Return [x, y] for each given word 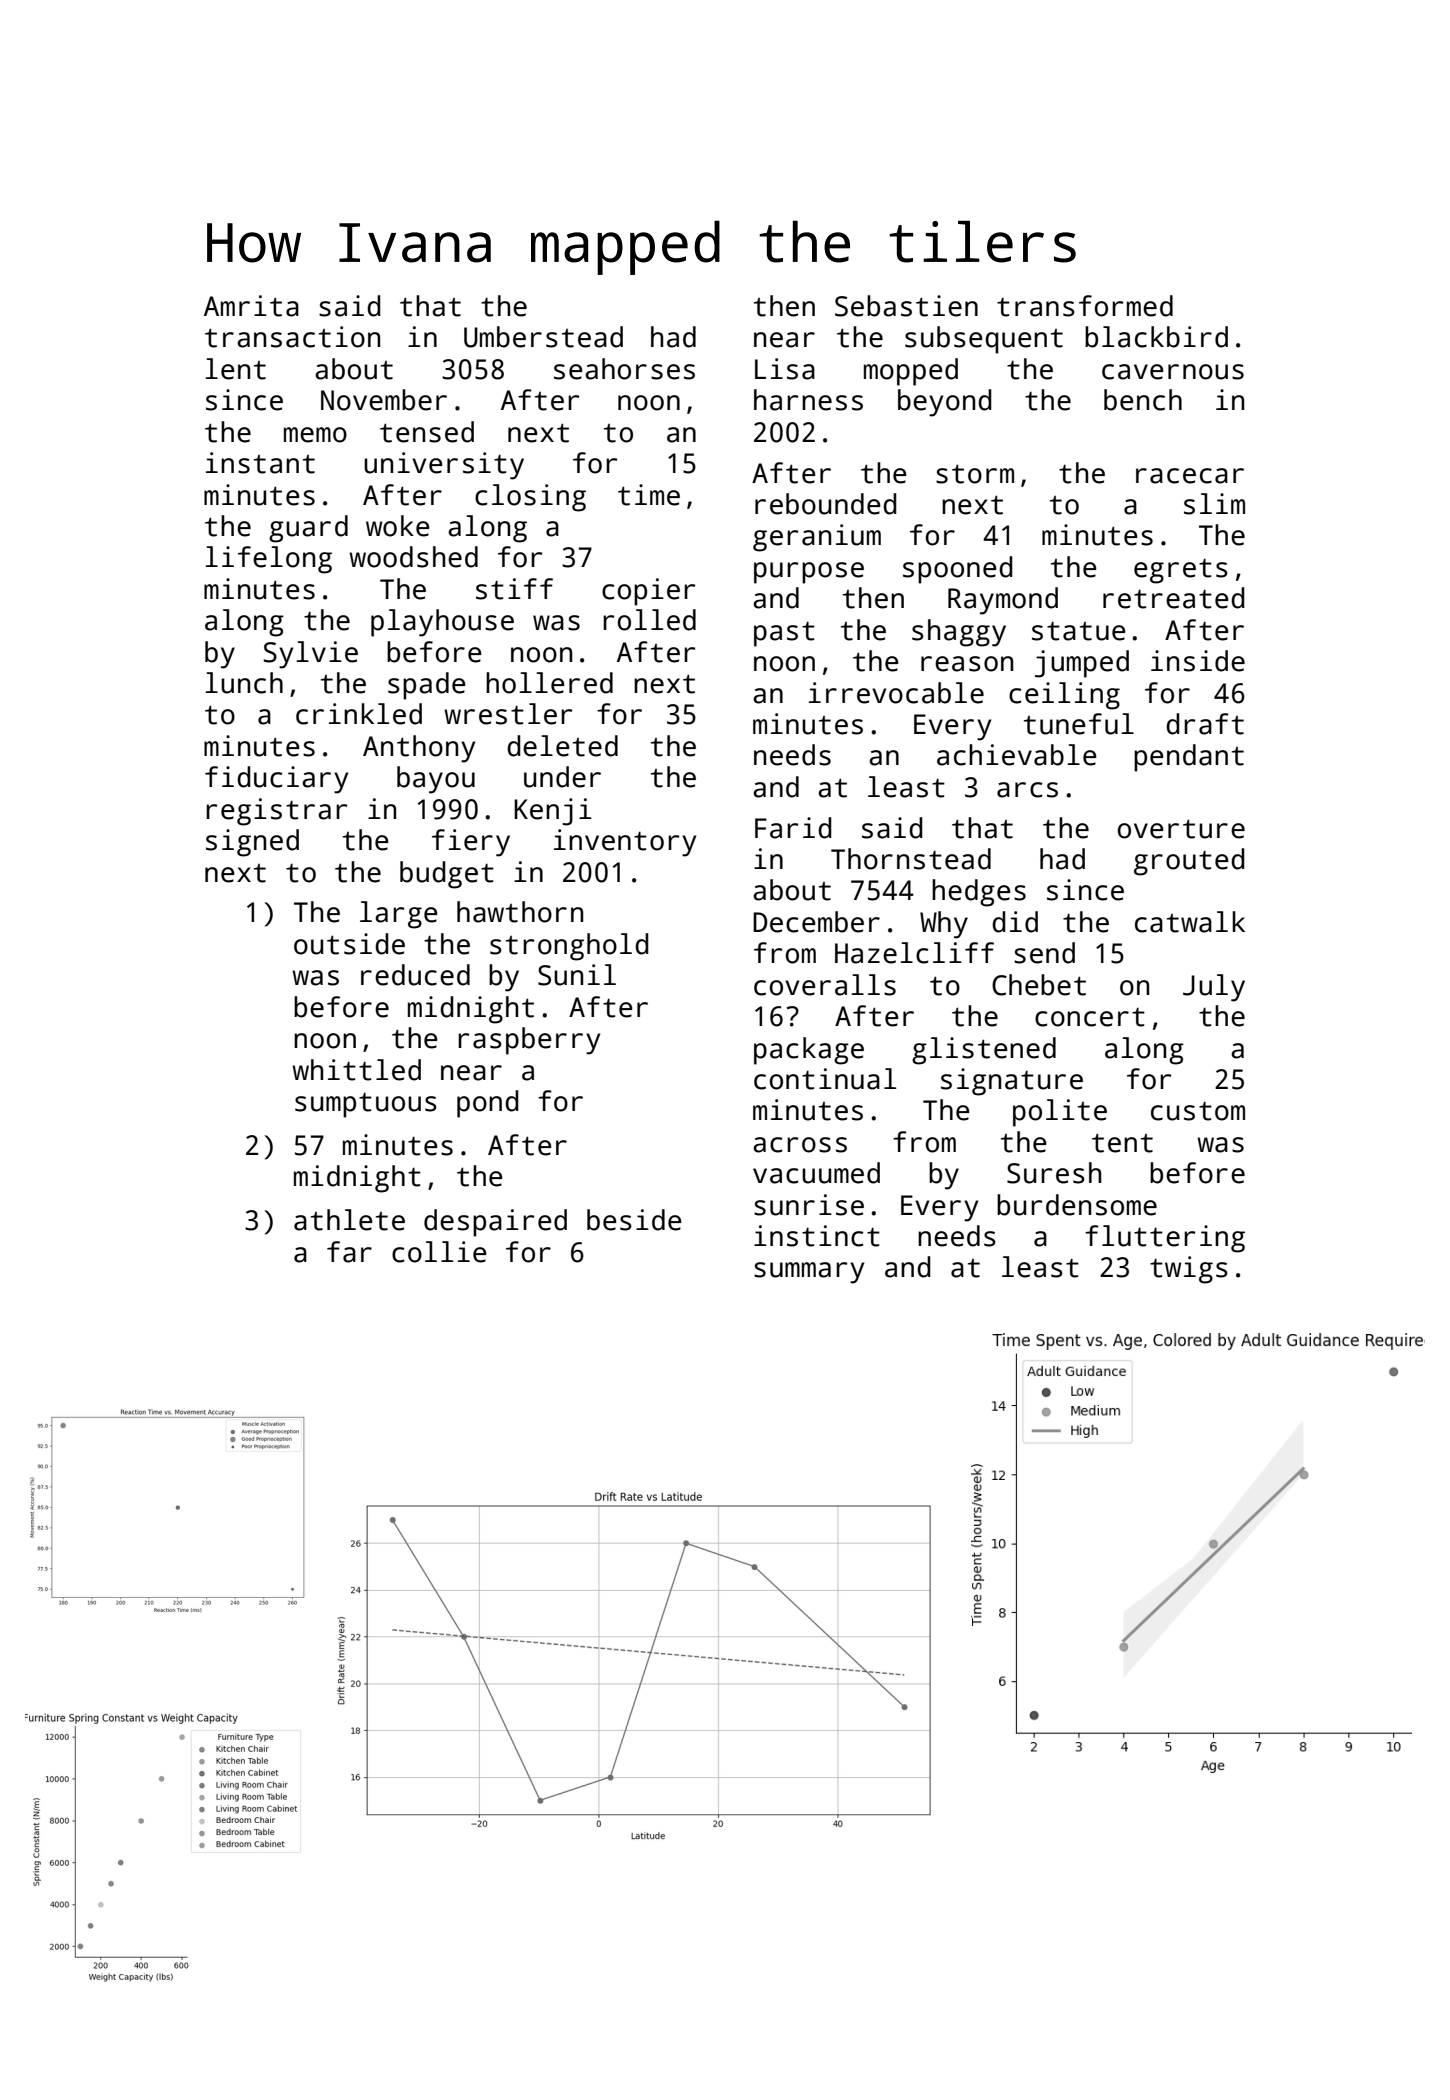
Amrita [251, 306]
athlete [349, 1220]
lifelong [268, 560]
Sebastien [906, 306]
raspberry [529, 1041]
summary [809, 1273]
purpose [809, 573]
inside [1198, 661]
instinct [817, 1236]
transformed [1085, 306]
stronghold [569, 947]
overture [1181, 829]
